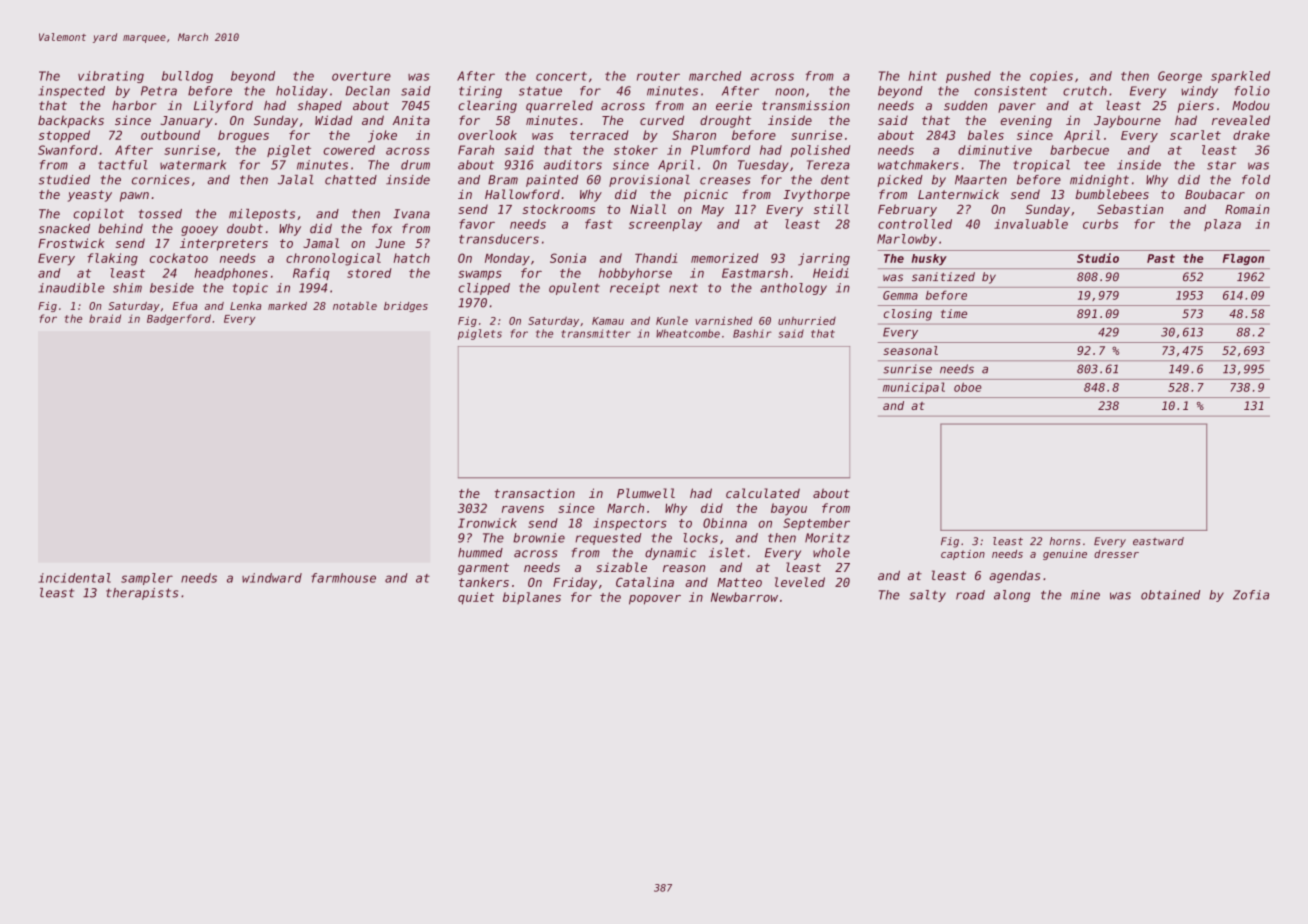 The width and height of the screenshot is (1308, 924). I want to click on Bashir, so click(752, 333).
